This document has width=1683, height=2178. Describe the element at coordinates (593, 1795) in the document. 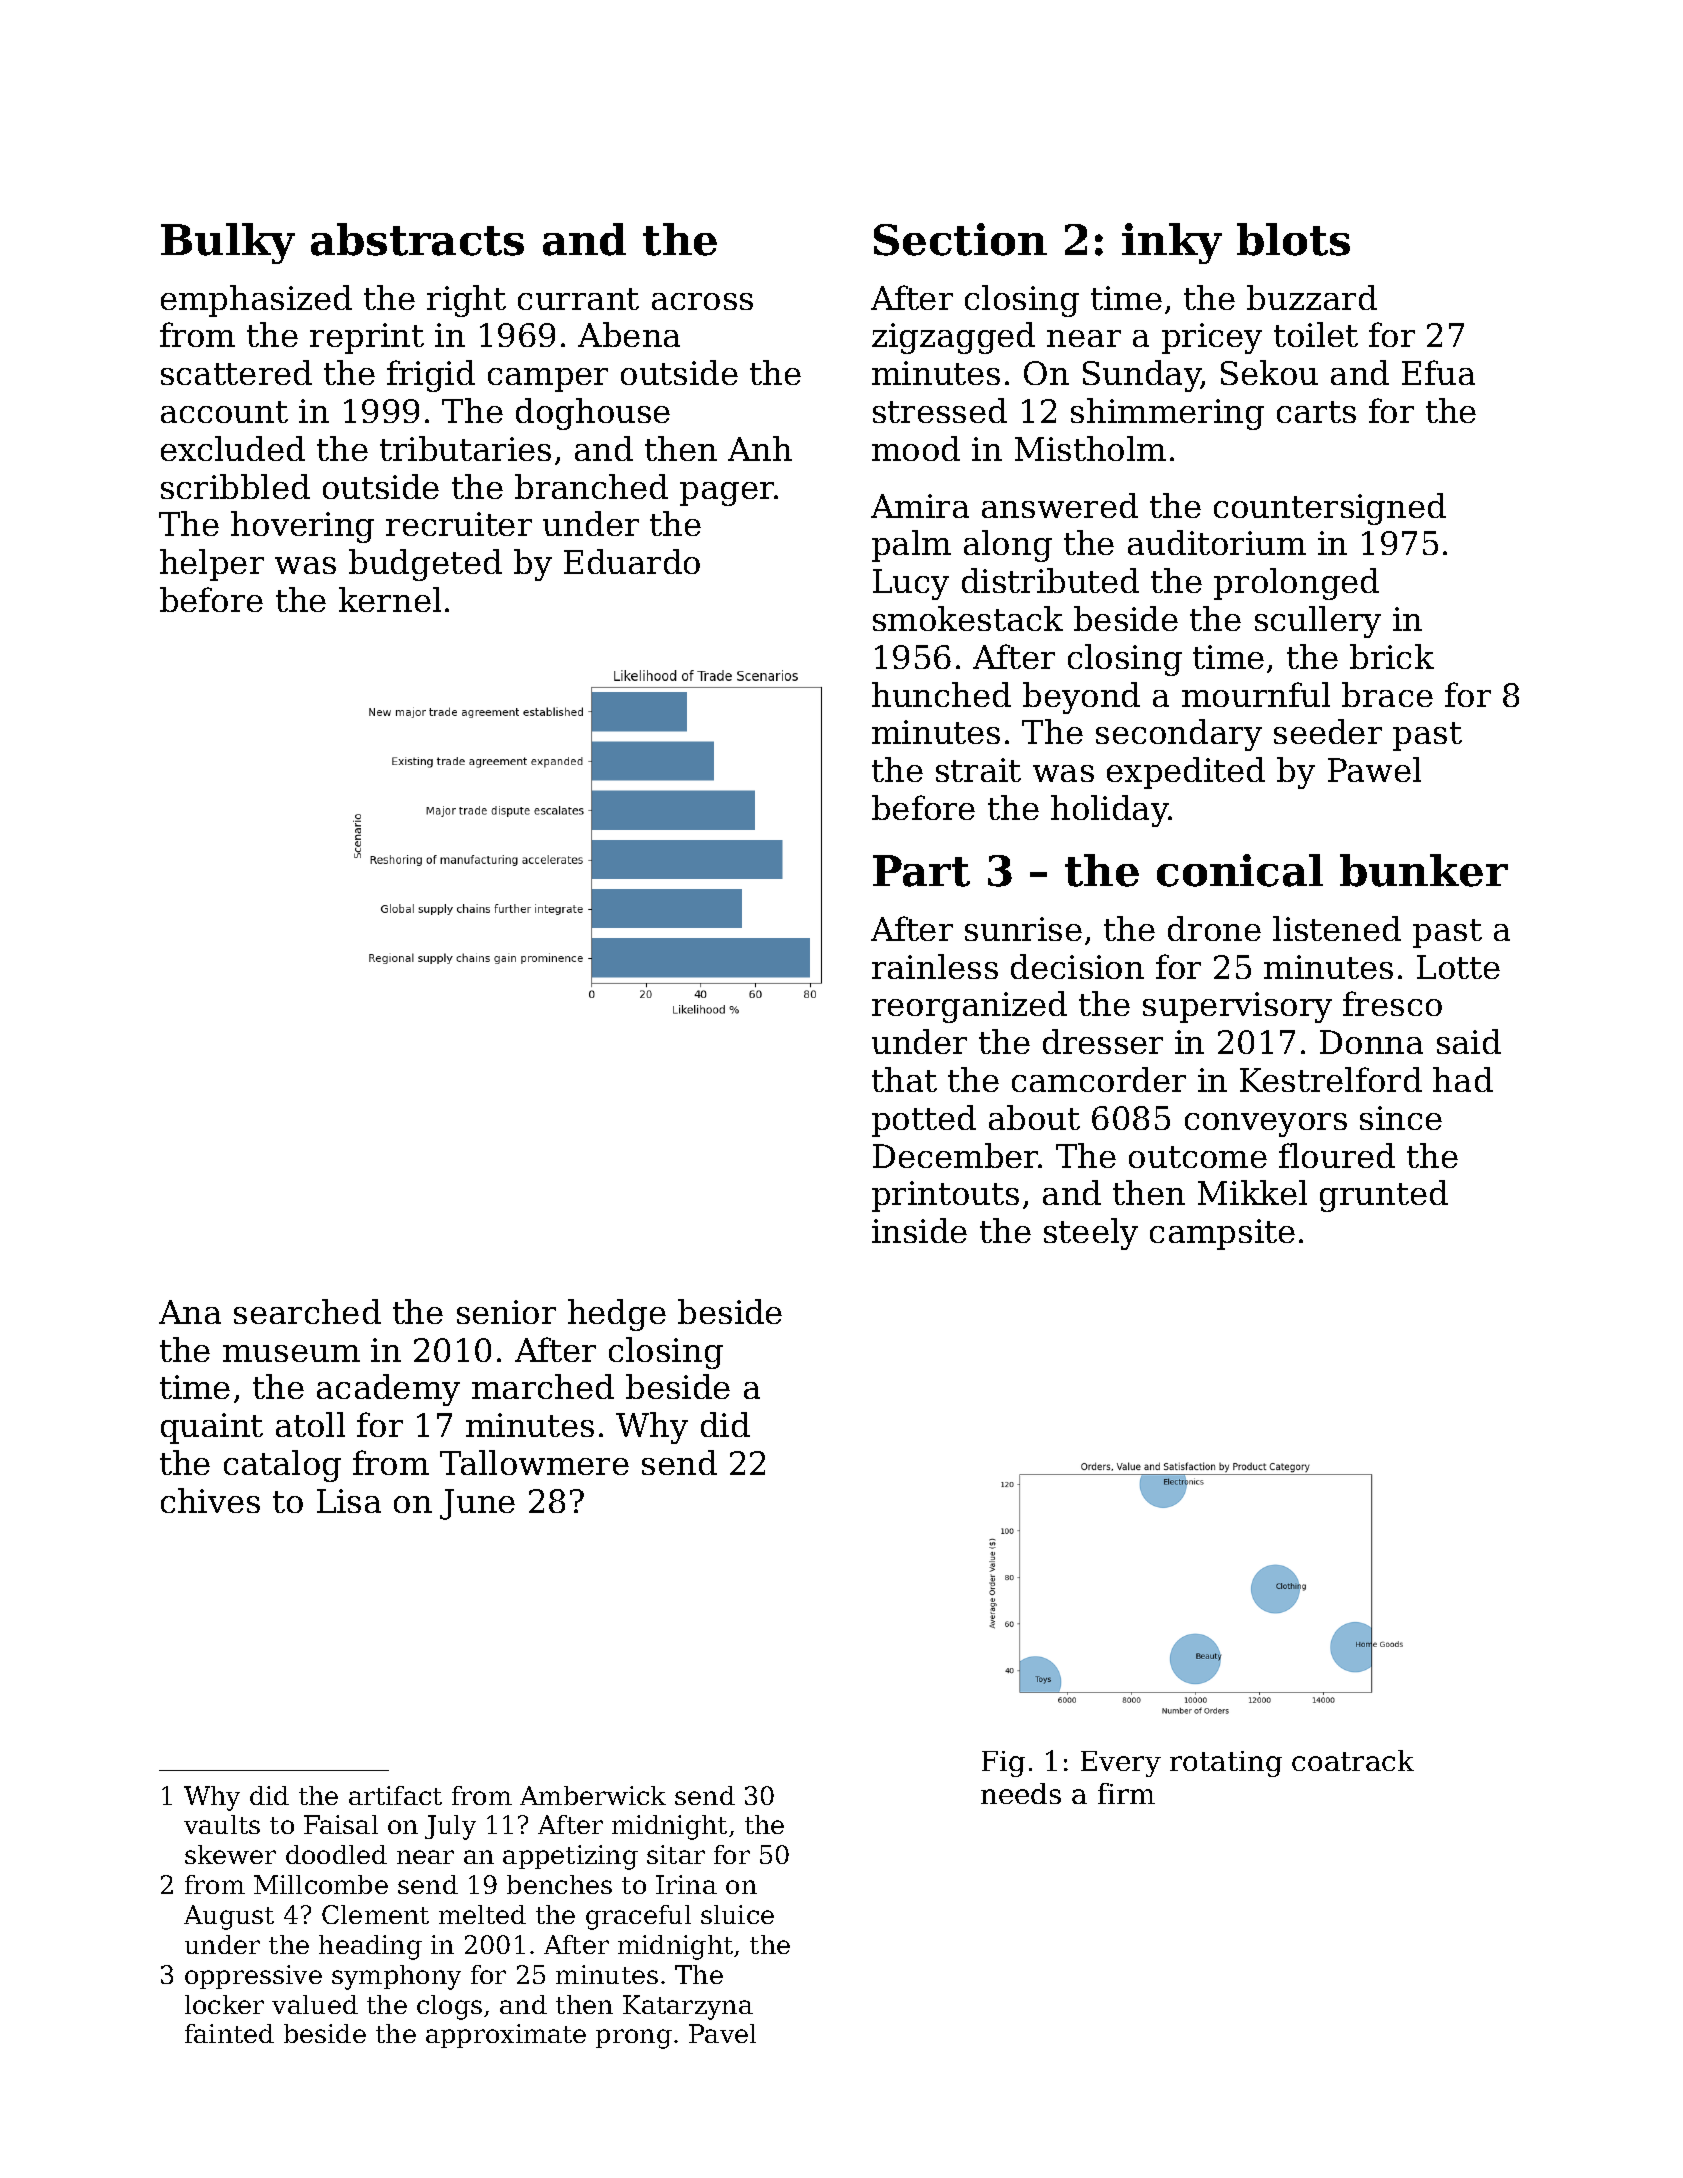

I see `Amberwick` at that location.
